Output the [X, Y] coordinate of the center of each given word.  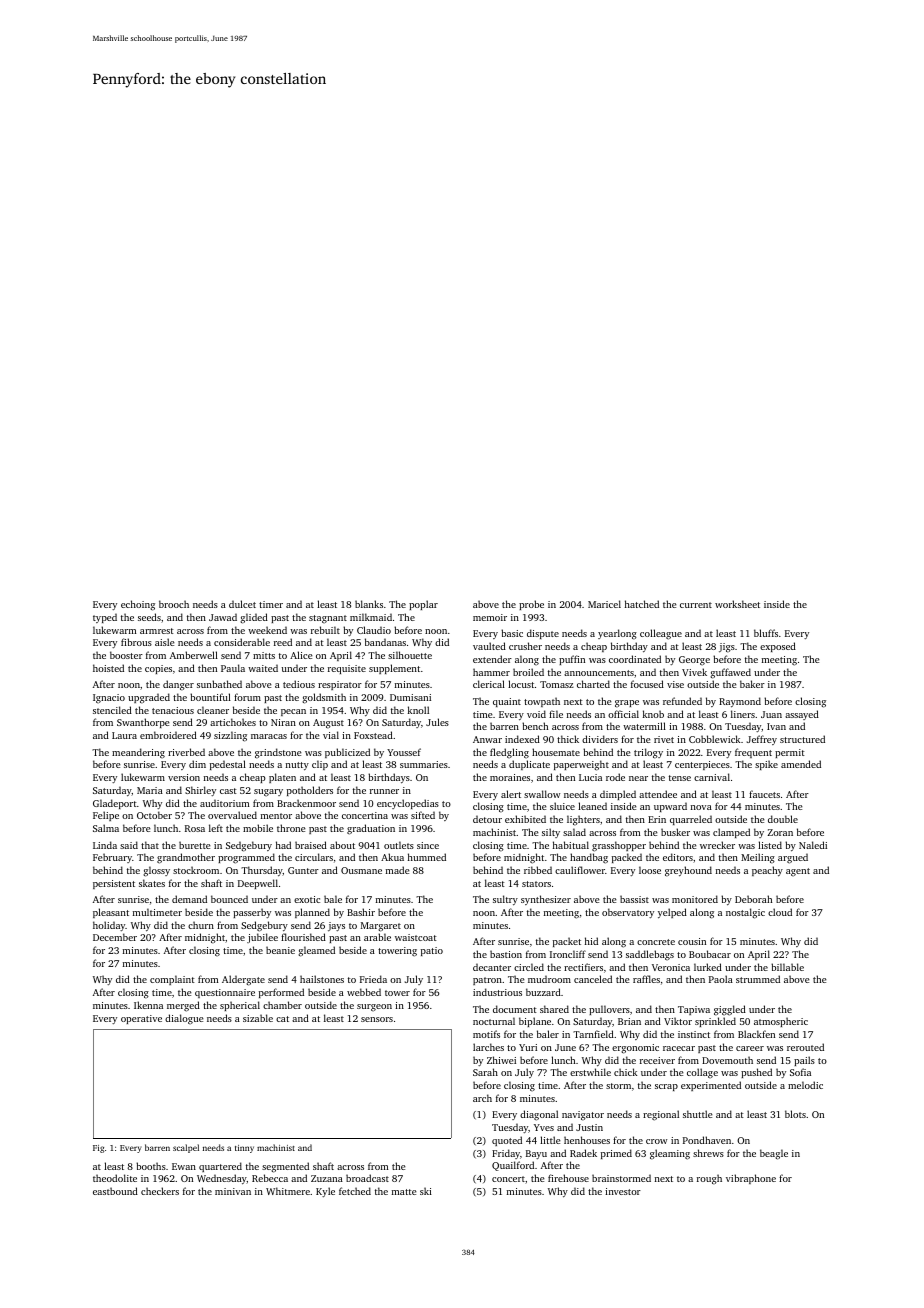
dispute [543, 634]
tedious [299, 684]
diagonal [539, 1115]
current [696, 605]
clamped [731, 833]
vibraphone [751, 1179]
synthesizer [546, 900]
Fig [98, 1149]
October [154, 815]
